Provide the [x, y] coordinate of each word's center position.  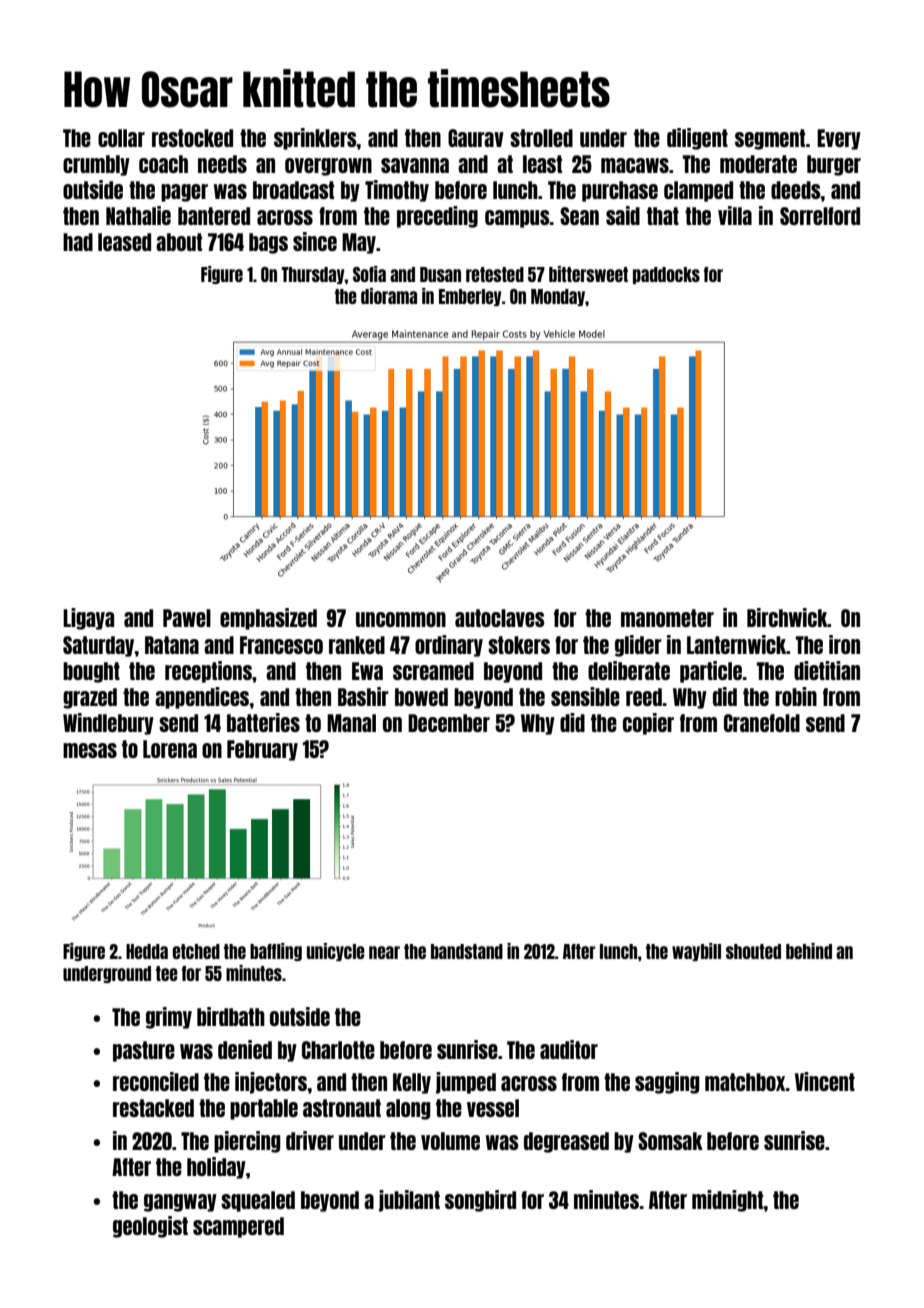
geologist [150, 1227]
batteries [263, 722]
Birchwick [787, 617]
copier [648, 724]
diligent [697, 139]
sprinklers [315, 139]
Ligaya [88, 619]
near [384, 952]
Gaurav [476, 138]
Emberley [470, 297]
